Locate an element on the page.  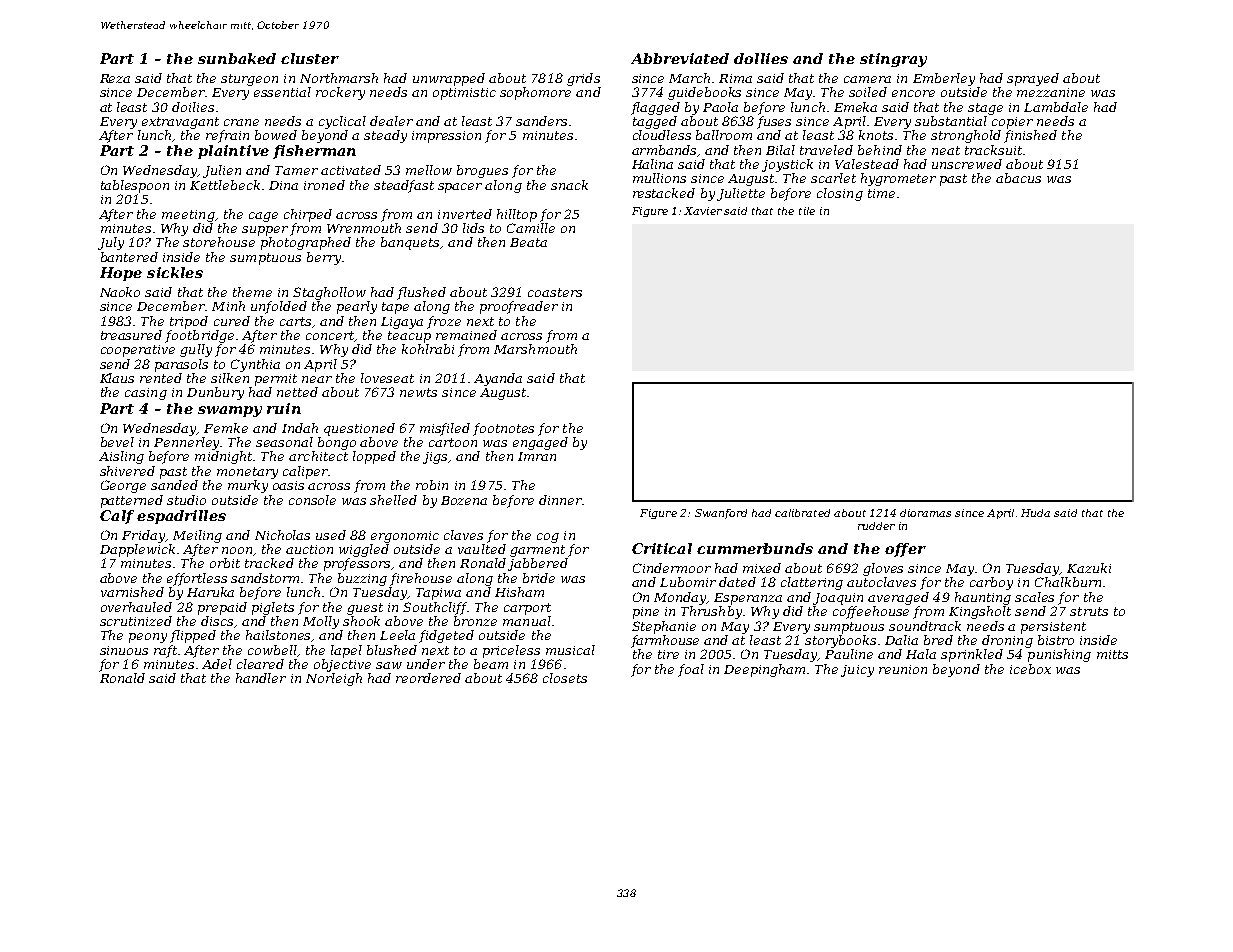
Ayanda is located at coordinates (498, 379).
